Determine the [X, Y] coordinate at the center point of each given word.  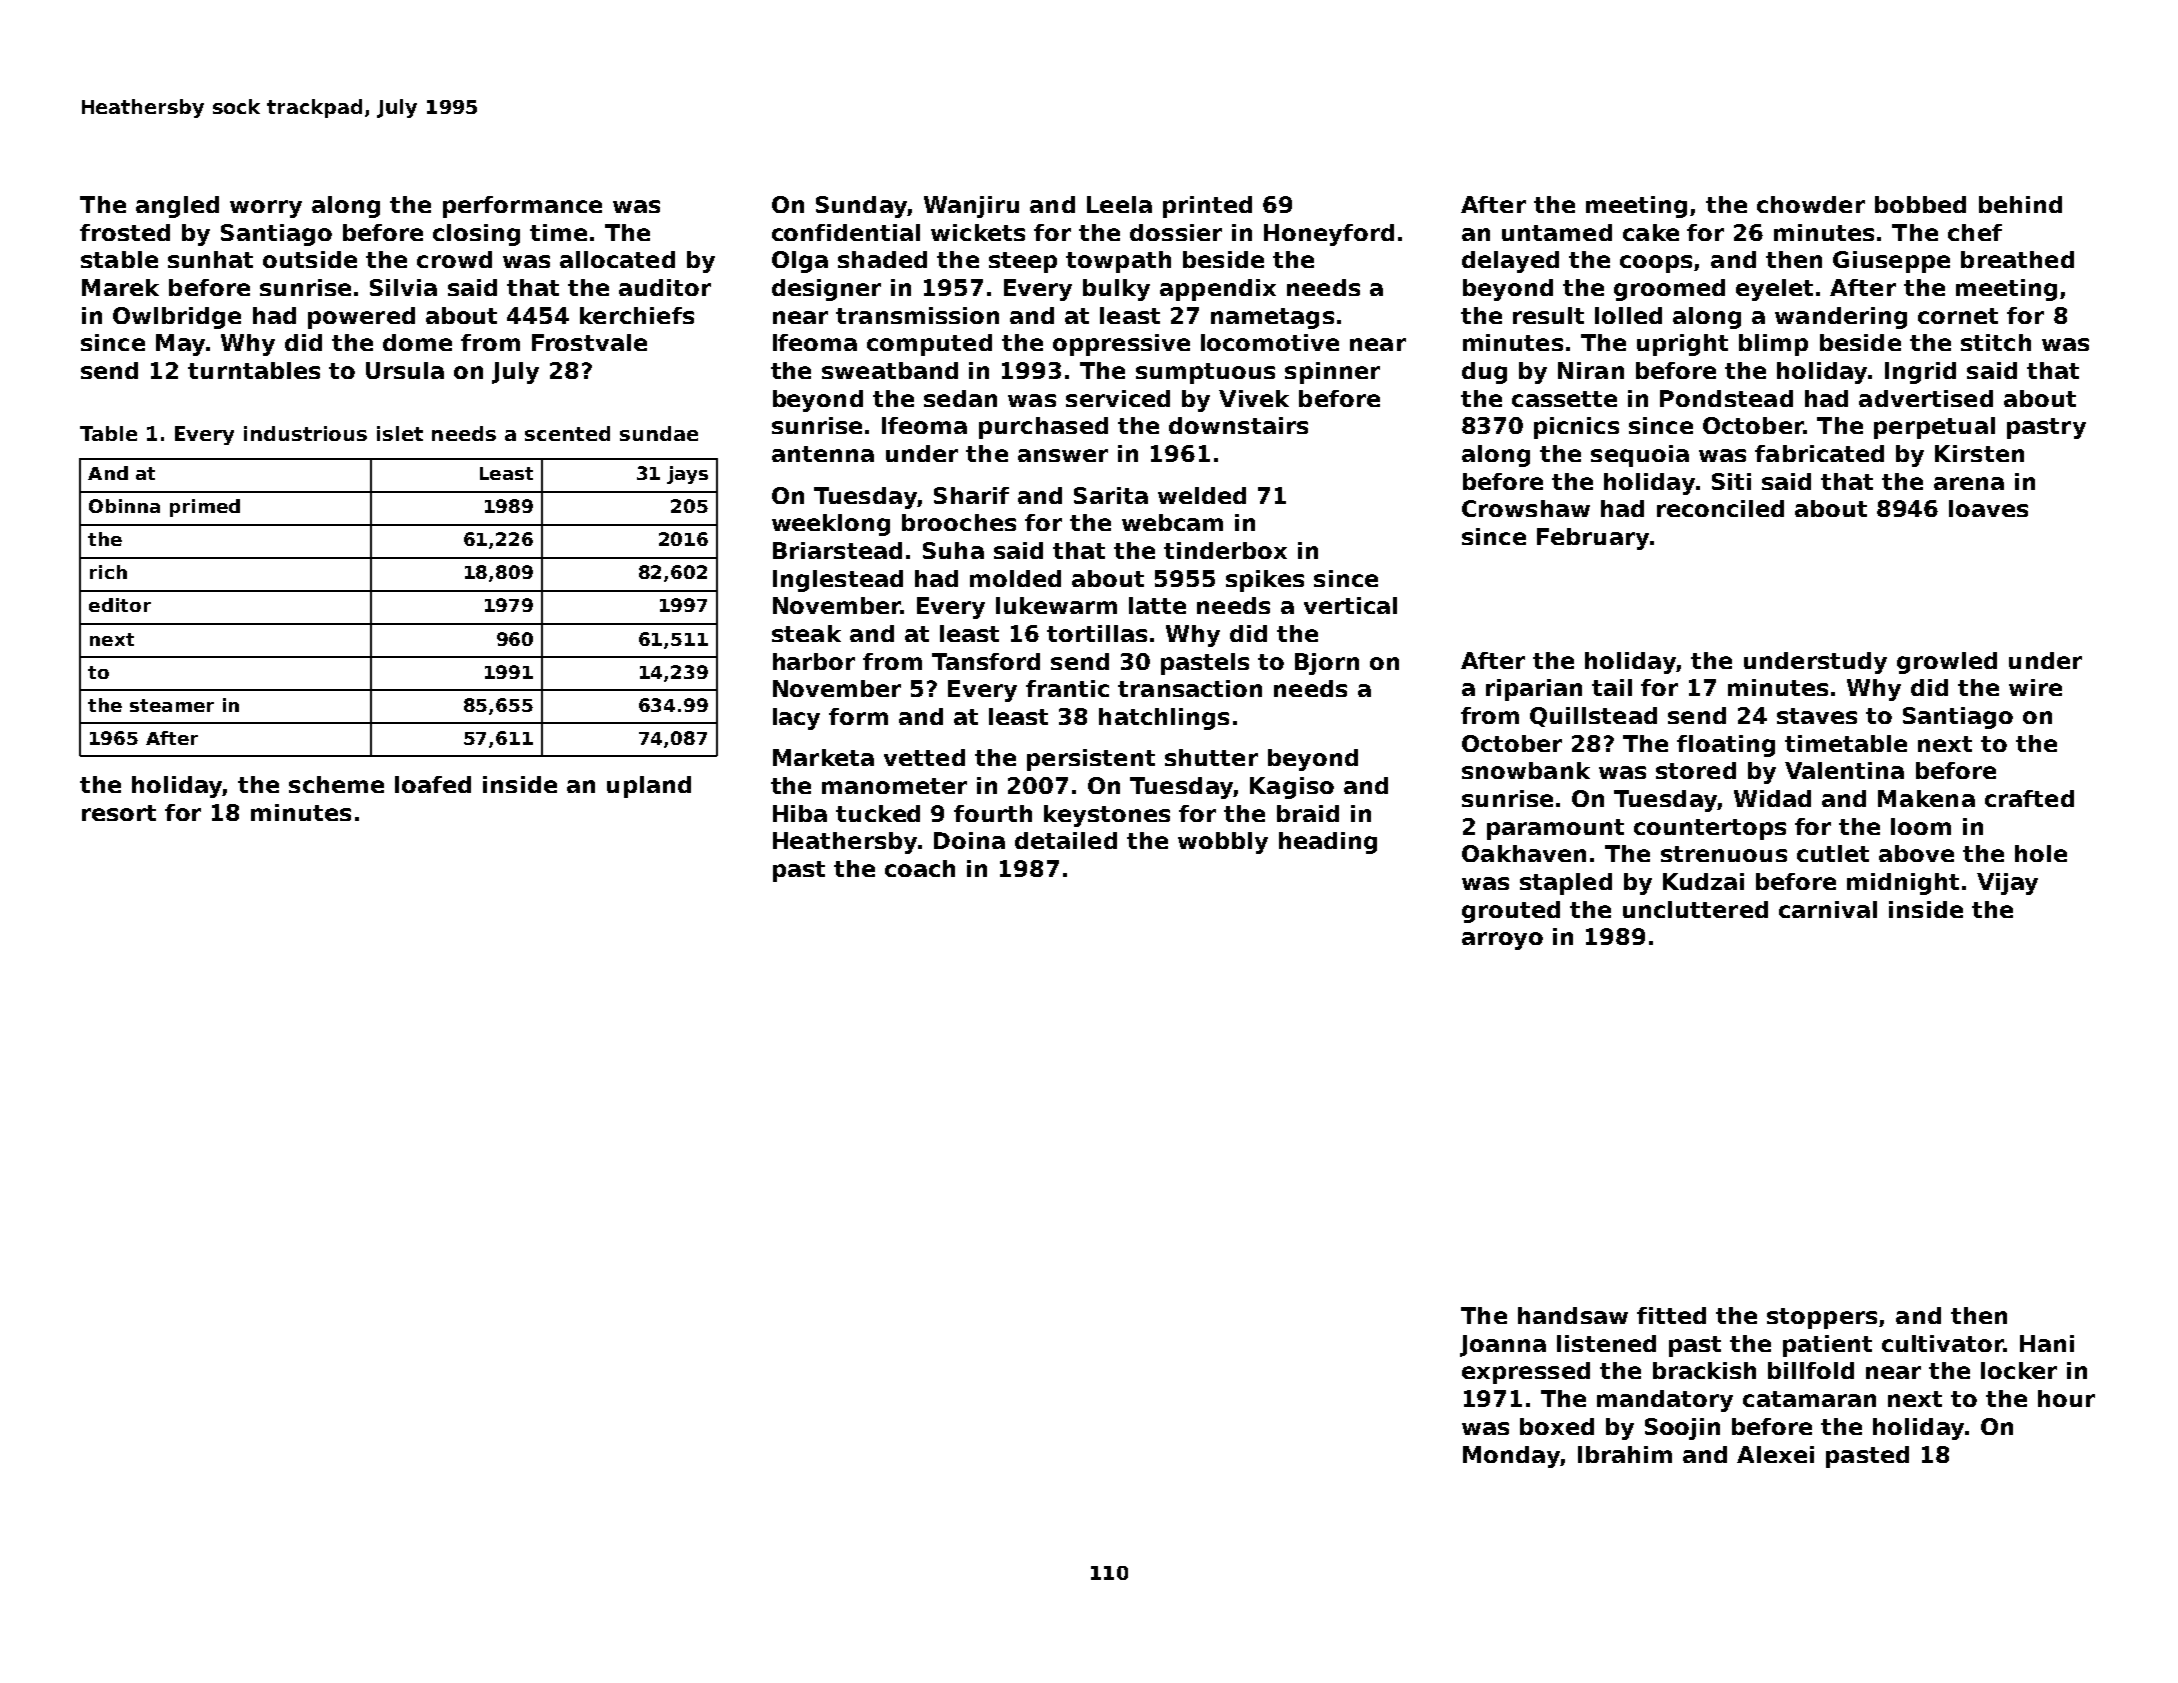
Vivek [1254, 398]
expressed [1526, 1373]
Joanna [1503, 1346]
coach [920, 868]
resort [119, 813]
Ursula [405, 370]
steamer [172, 705]
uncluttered [1695, 909]
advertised [1926, 398]
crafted [2029, 798]
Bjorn [1327, 664]
